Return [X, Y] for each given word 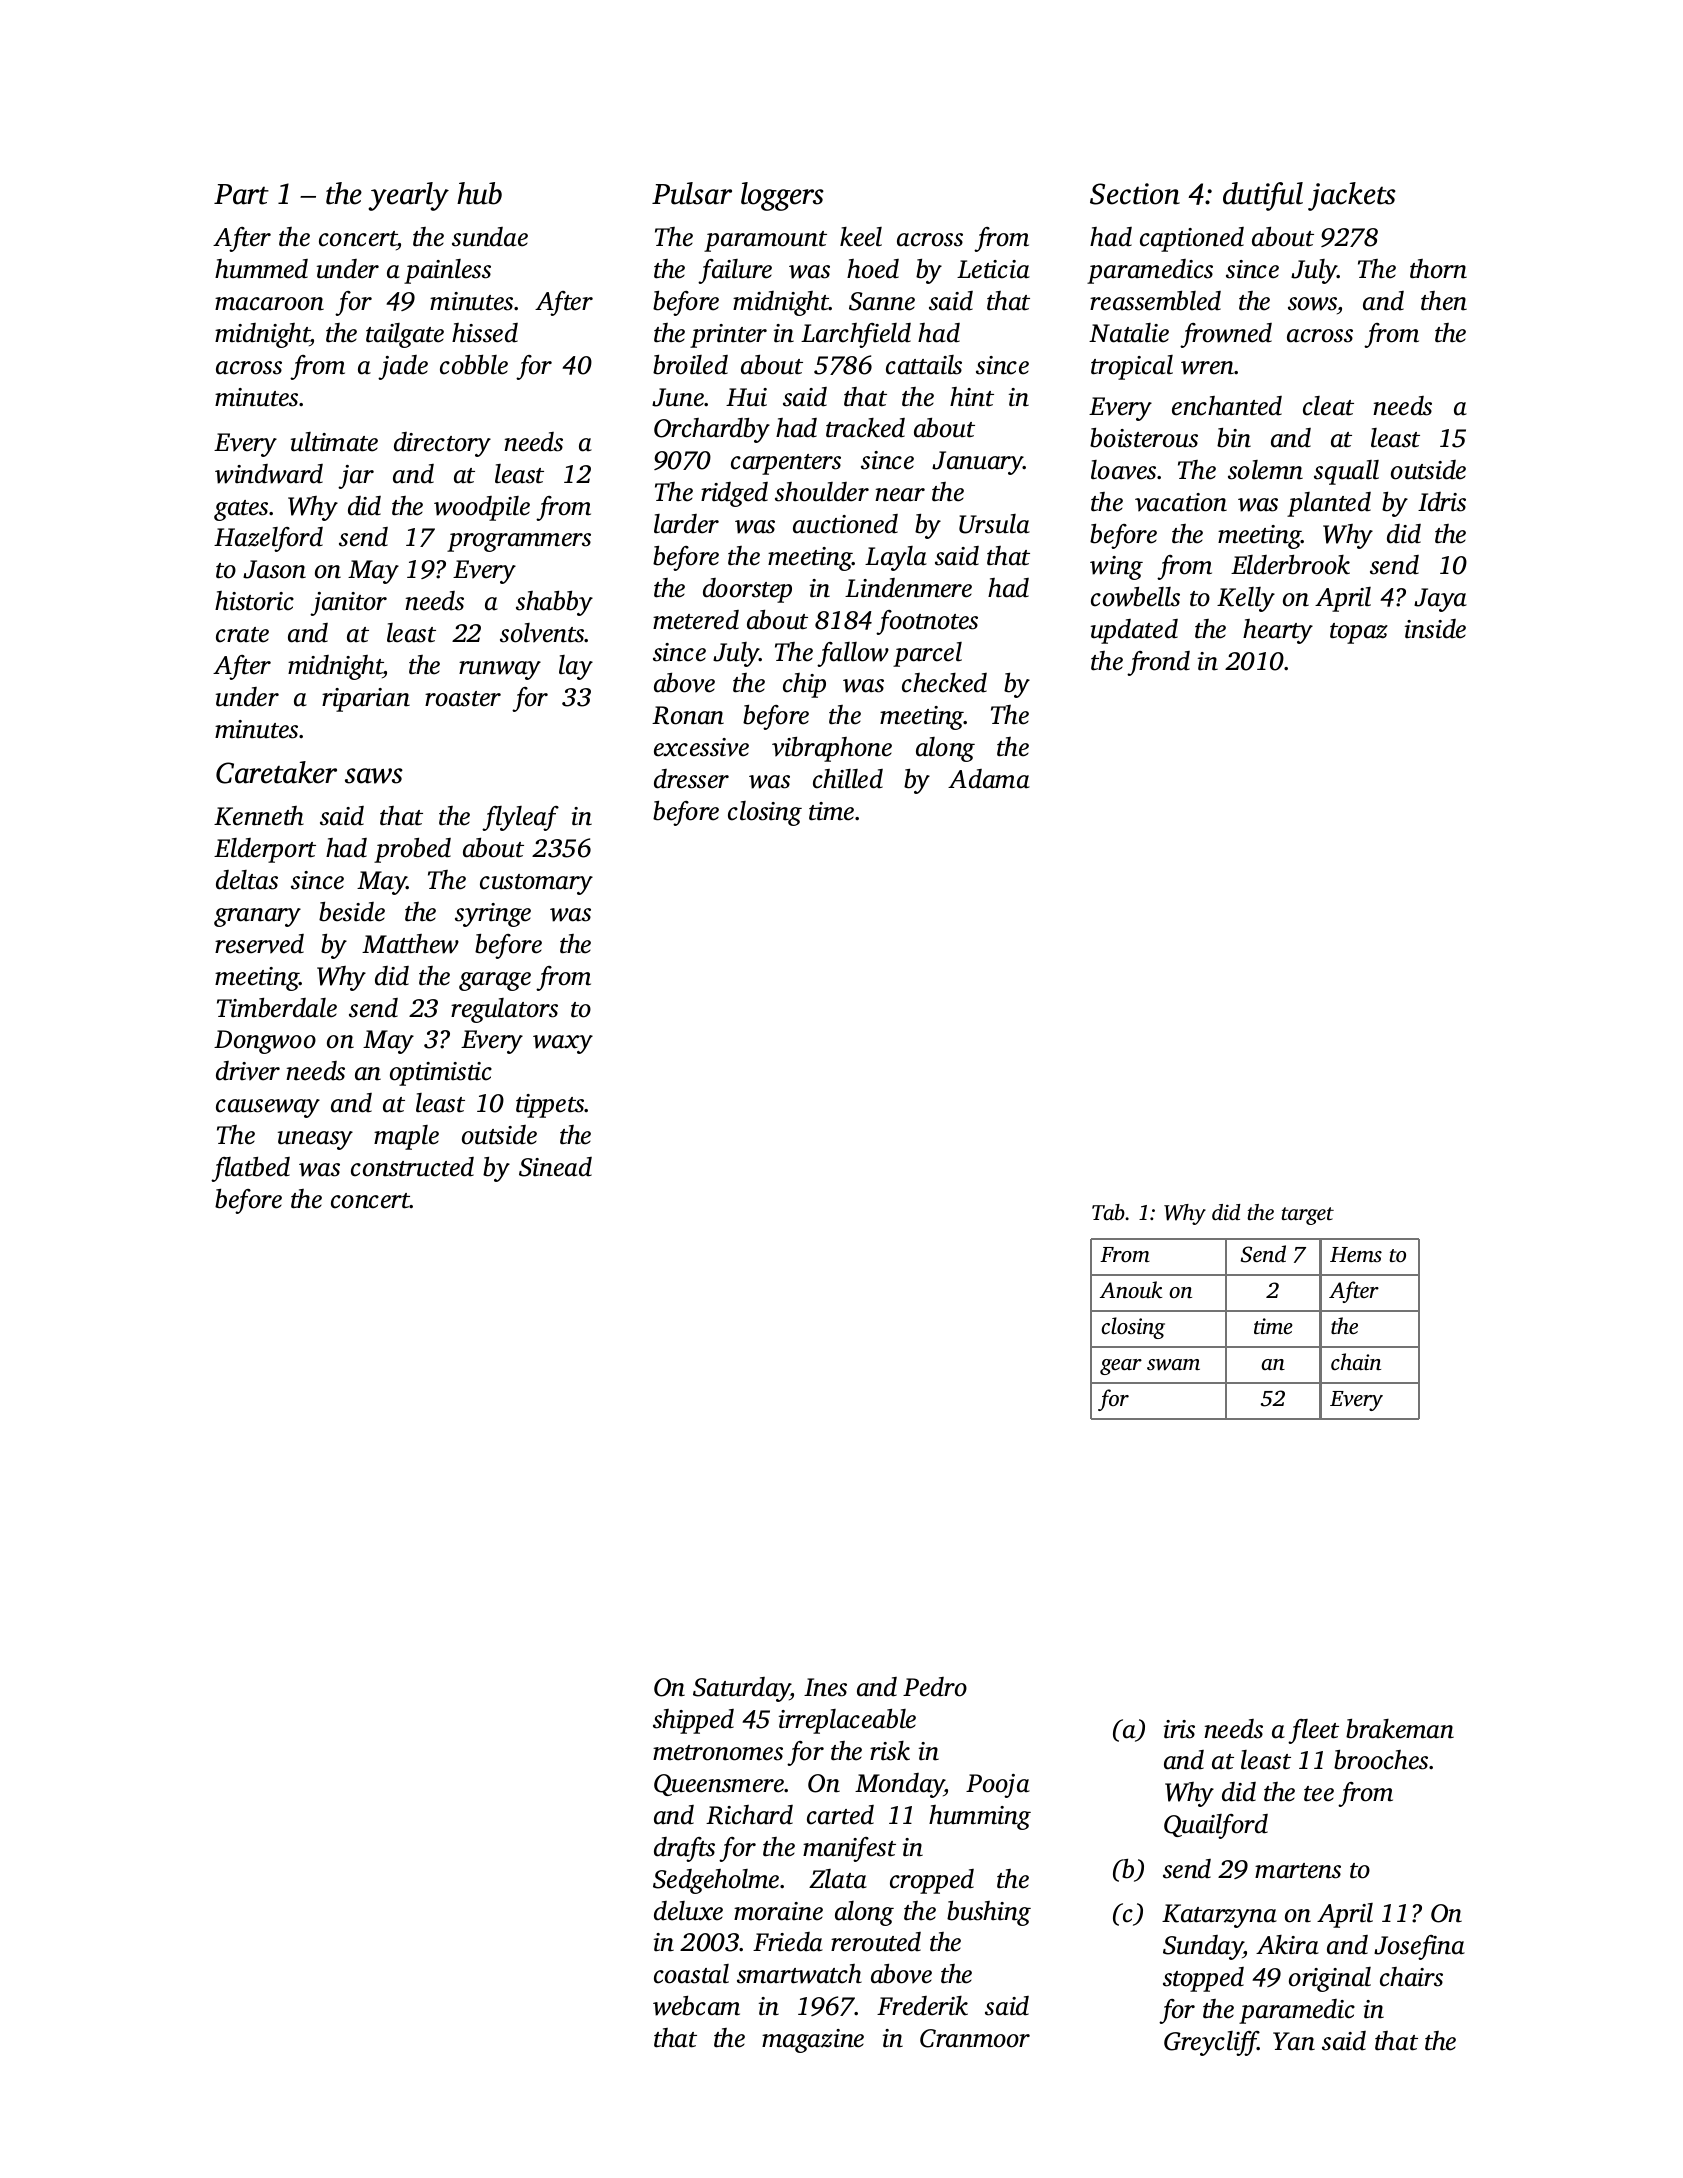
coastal [691, 1974]
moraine [778, 1911]
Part [241, 194]
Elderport [265, 850]
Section [1135, 194]
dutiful [1263, 196]
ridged [734, 494]
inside [1435, 629]
